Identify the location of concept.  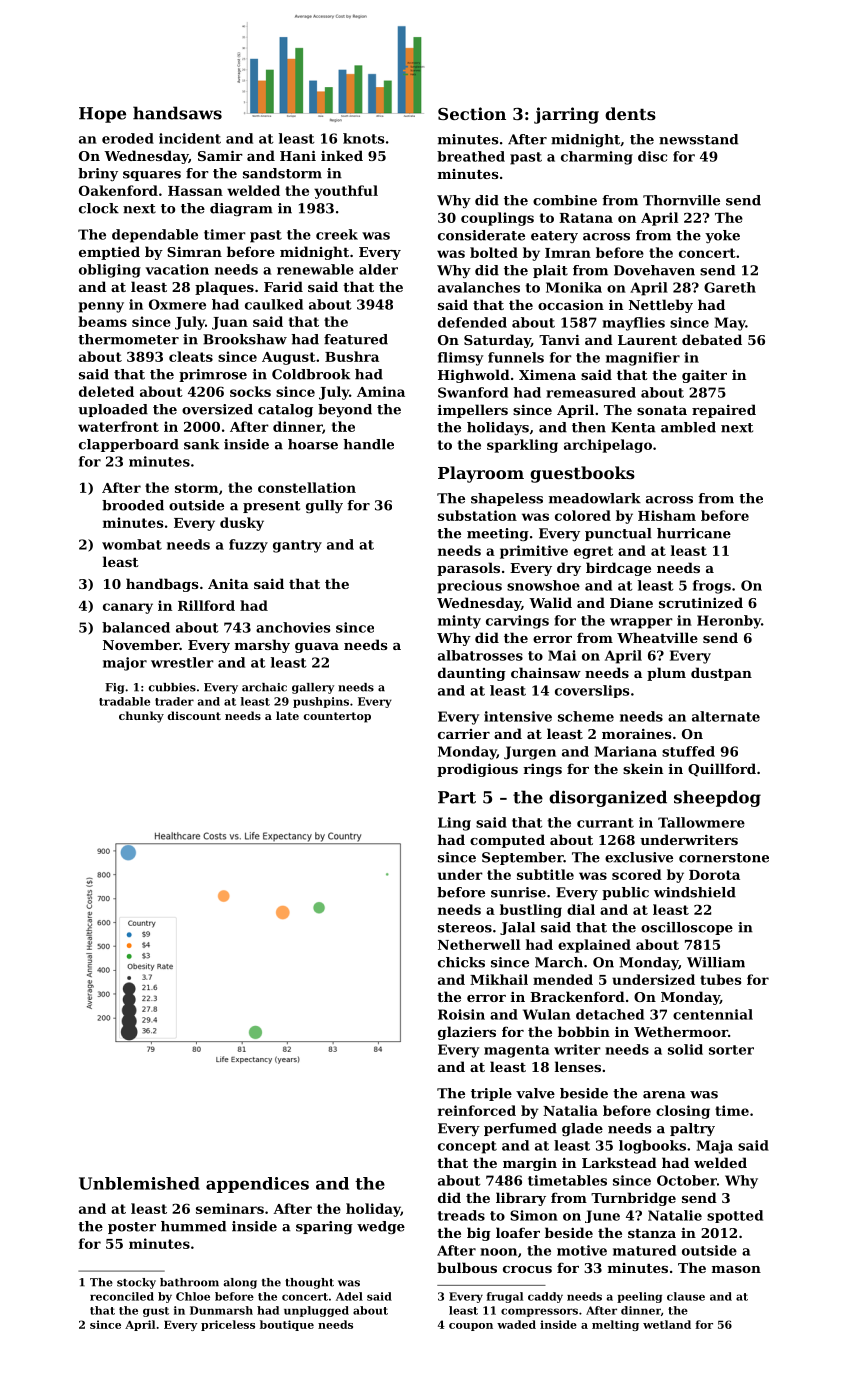
(467, 1147).
